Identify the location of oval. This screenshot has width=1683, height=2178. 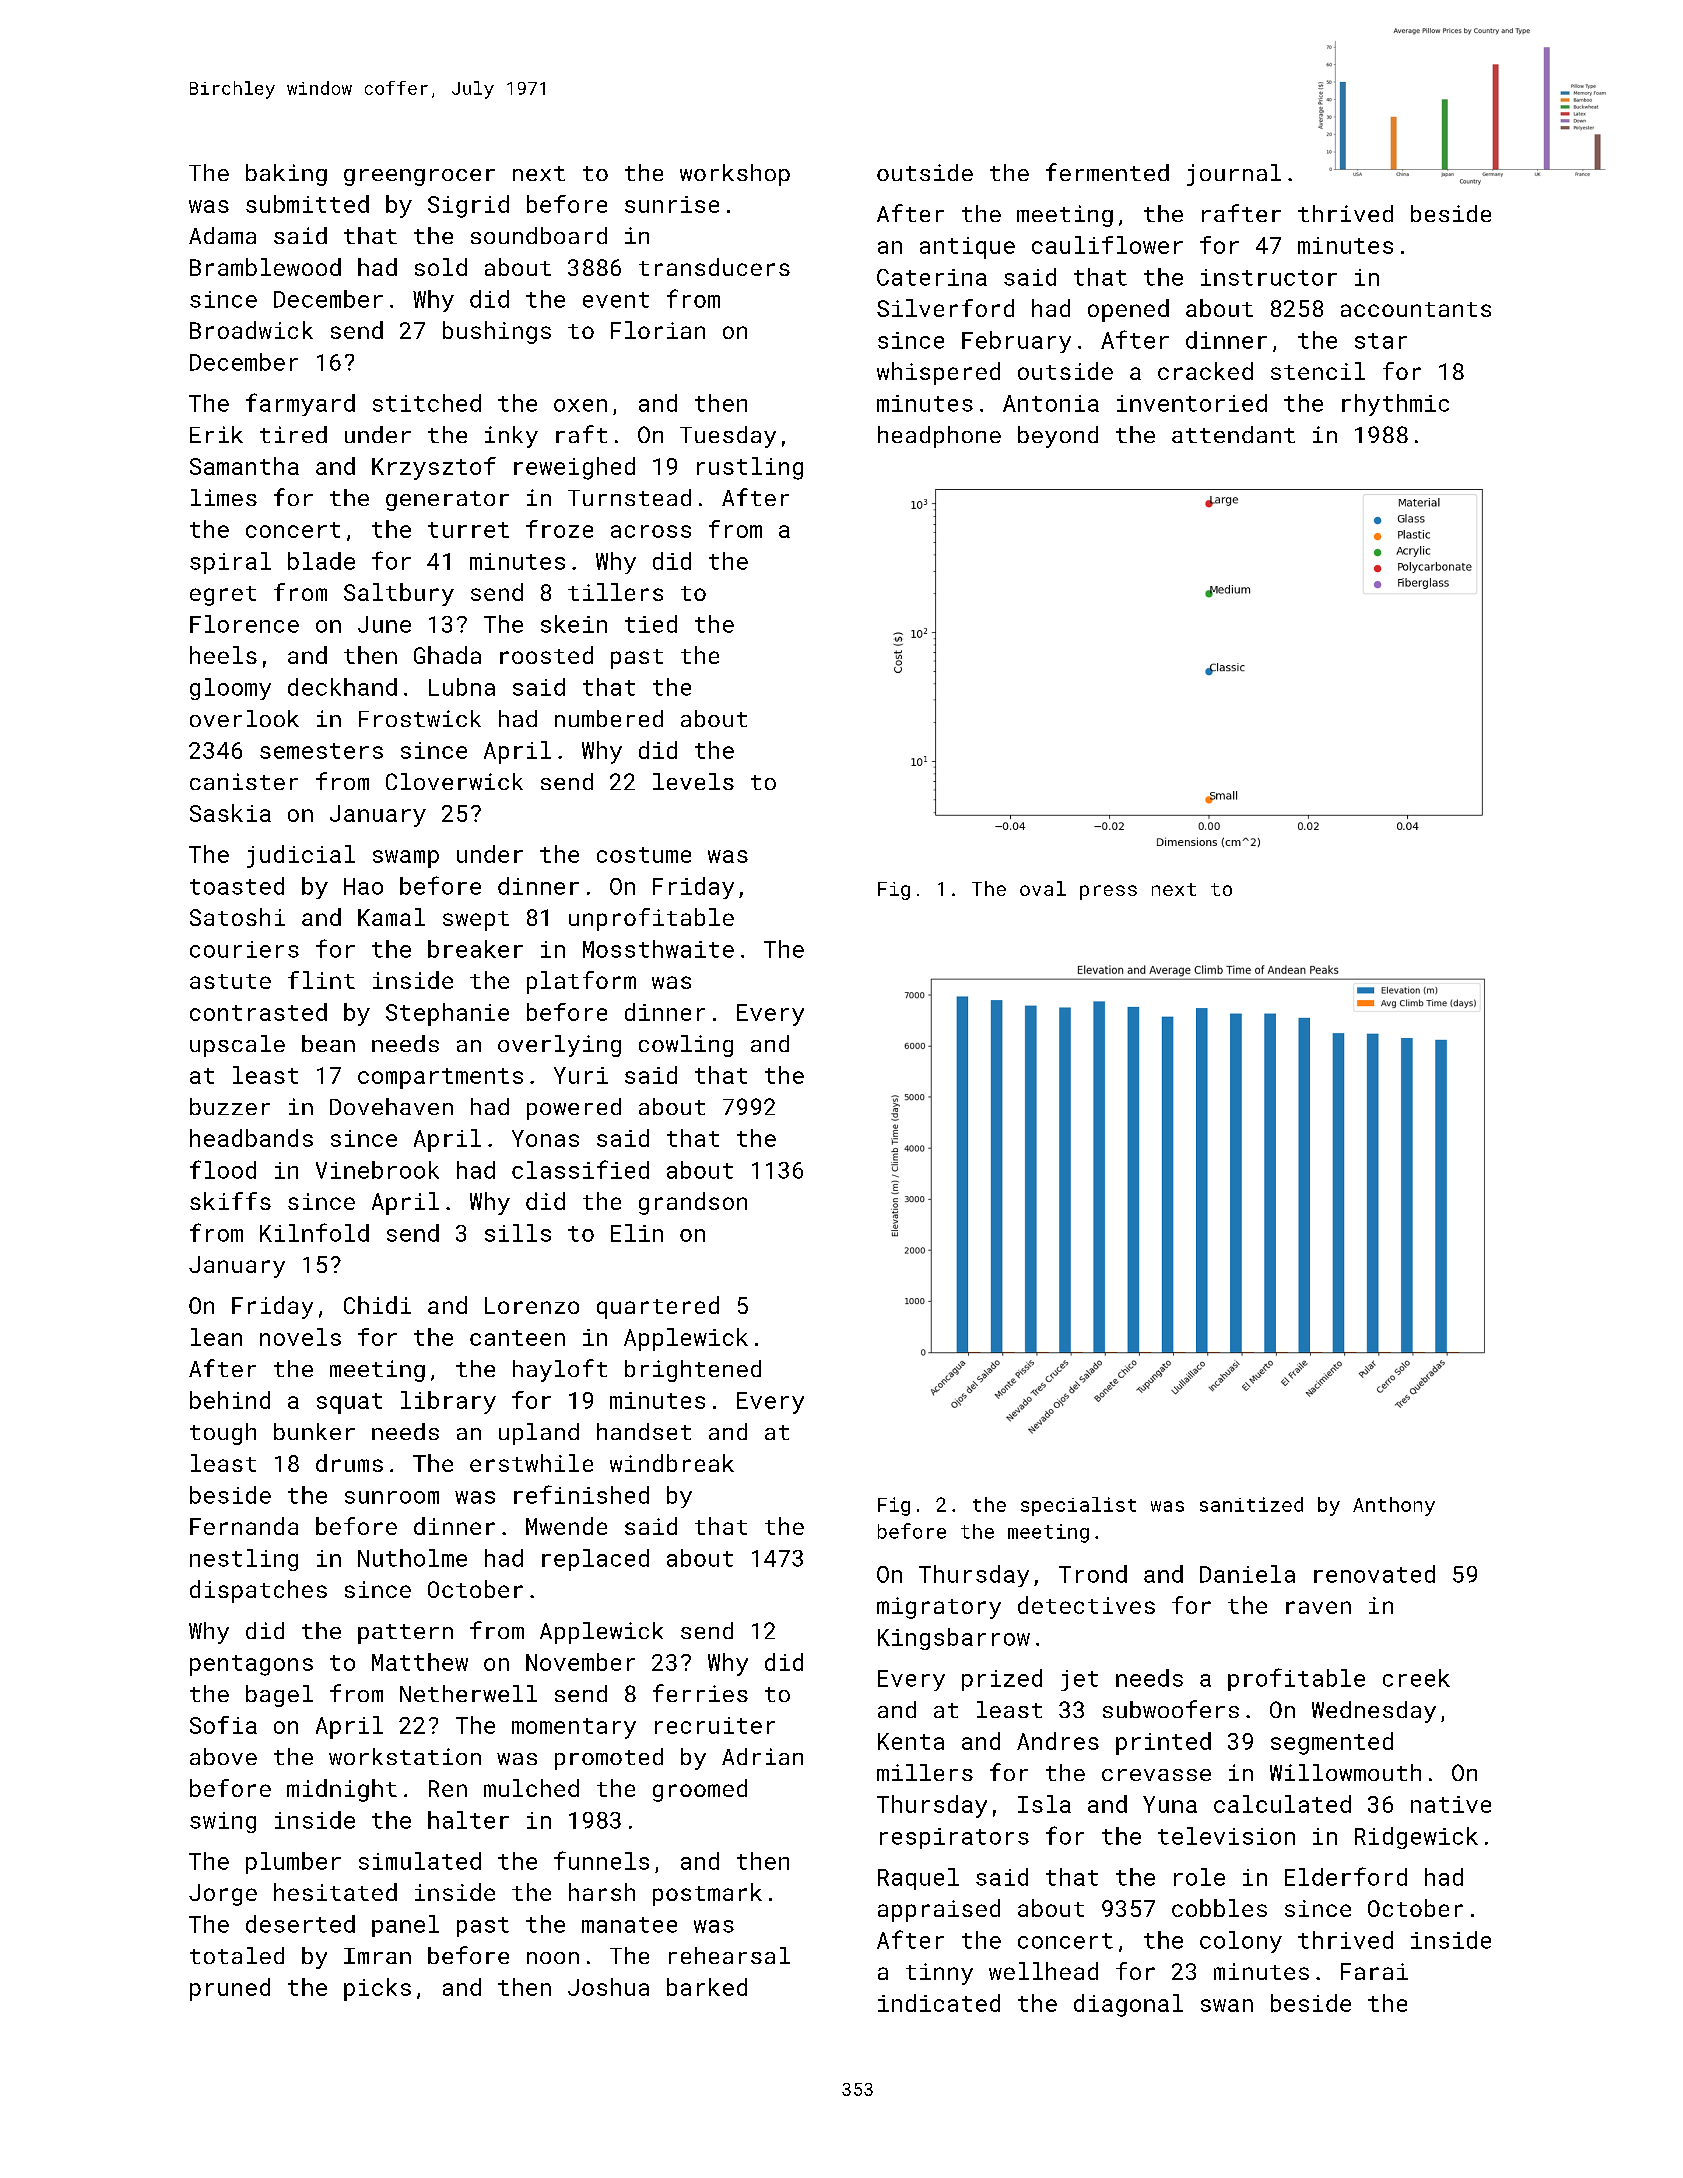
(1043, 888).
